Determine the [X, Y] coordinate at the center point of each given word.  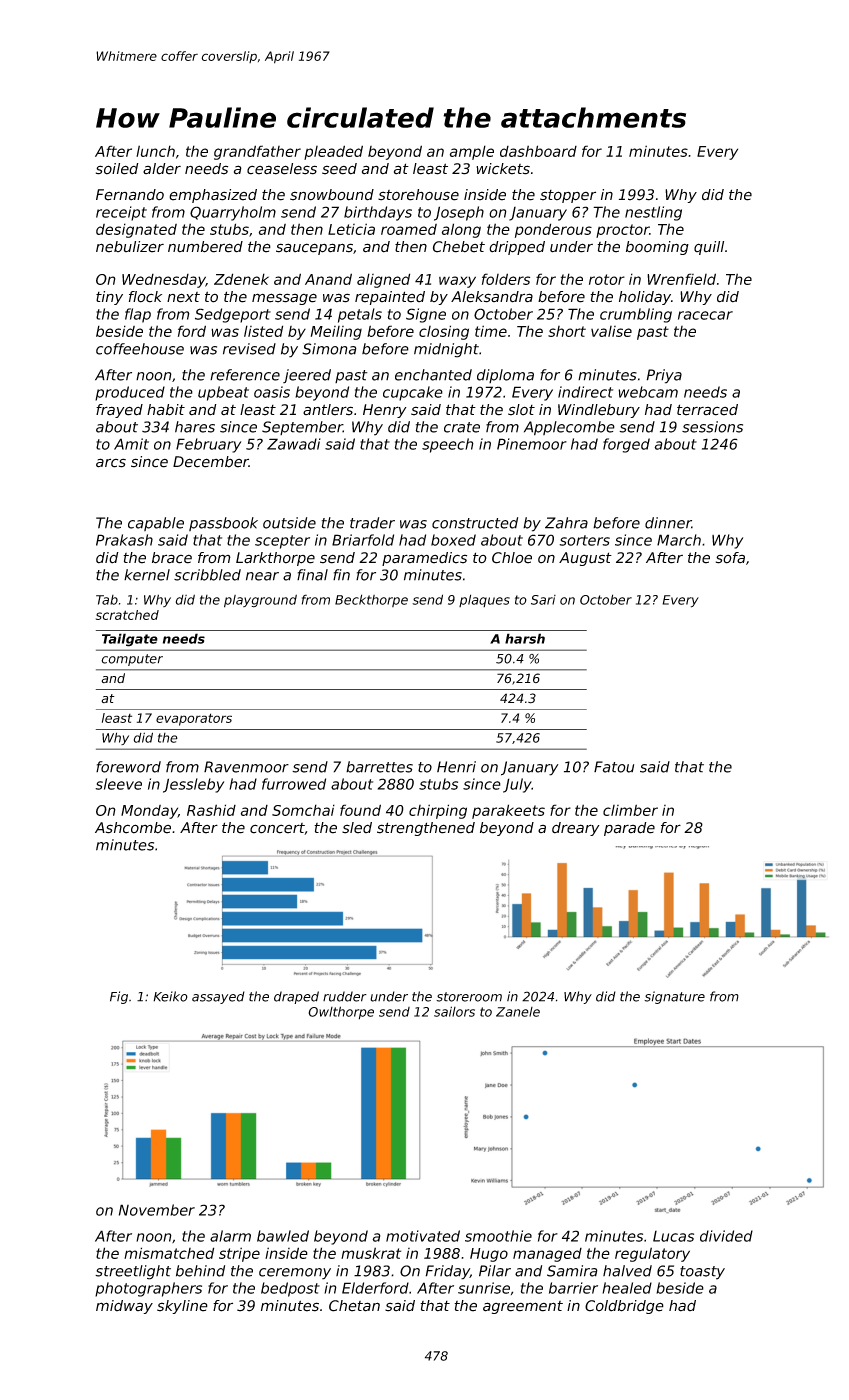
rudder [345, 996]
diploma [505, 376]
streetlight [133, 1272]
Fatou [614, 767]
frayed [119, 411]
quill [709, 248]
